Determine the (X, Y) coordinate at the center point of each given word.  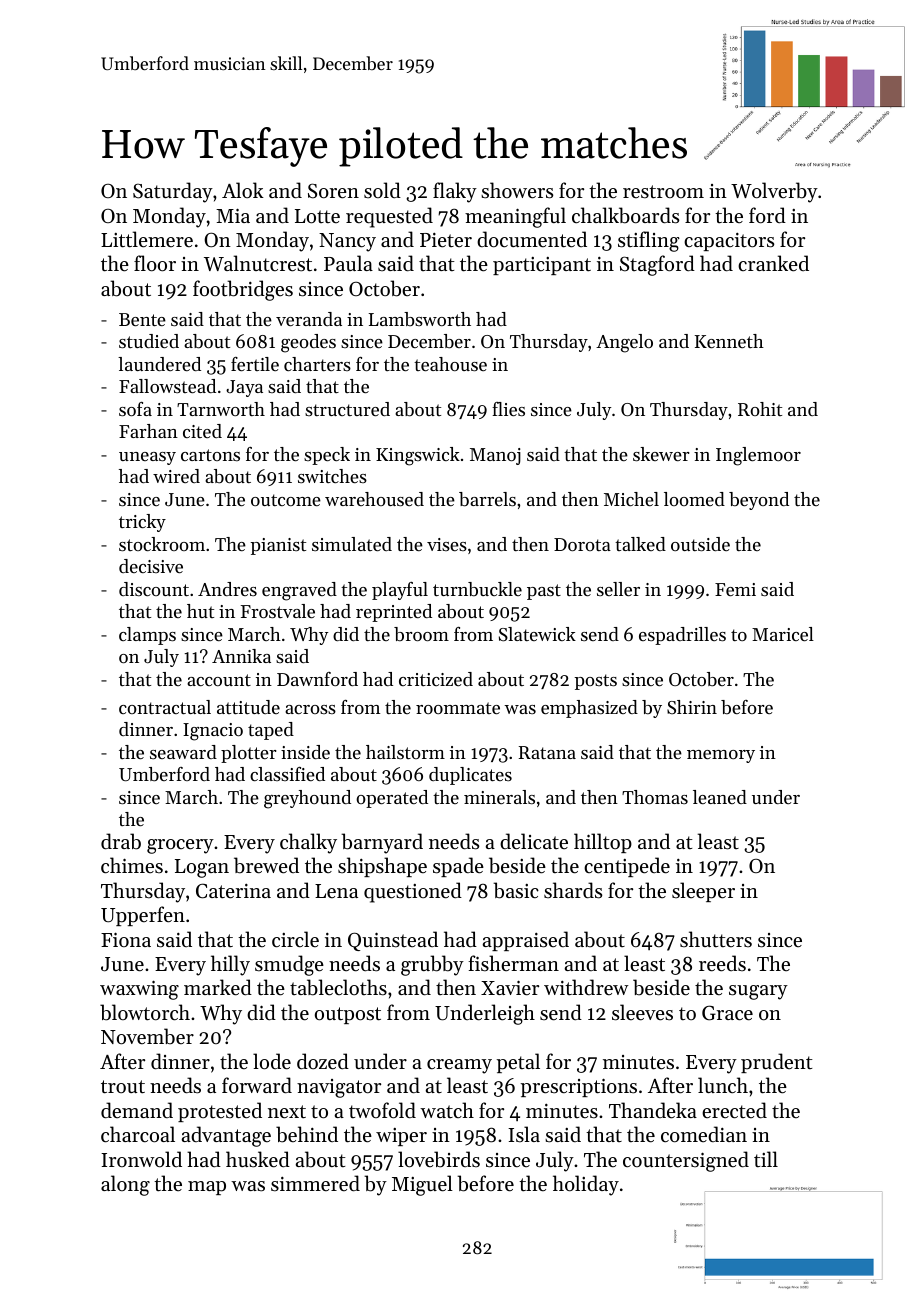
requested (389, 217)
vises (447, 544)
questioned (413, 892)
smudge (289, 965)
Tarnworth (221, 409)
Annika (241, 656)
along (125, 1185)
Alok (243, 190)
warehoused (374, 499)
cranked (773, 263)
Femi (735, 589)
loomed (694, 499)
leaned (720, 797)
